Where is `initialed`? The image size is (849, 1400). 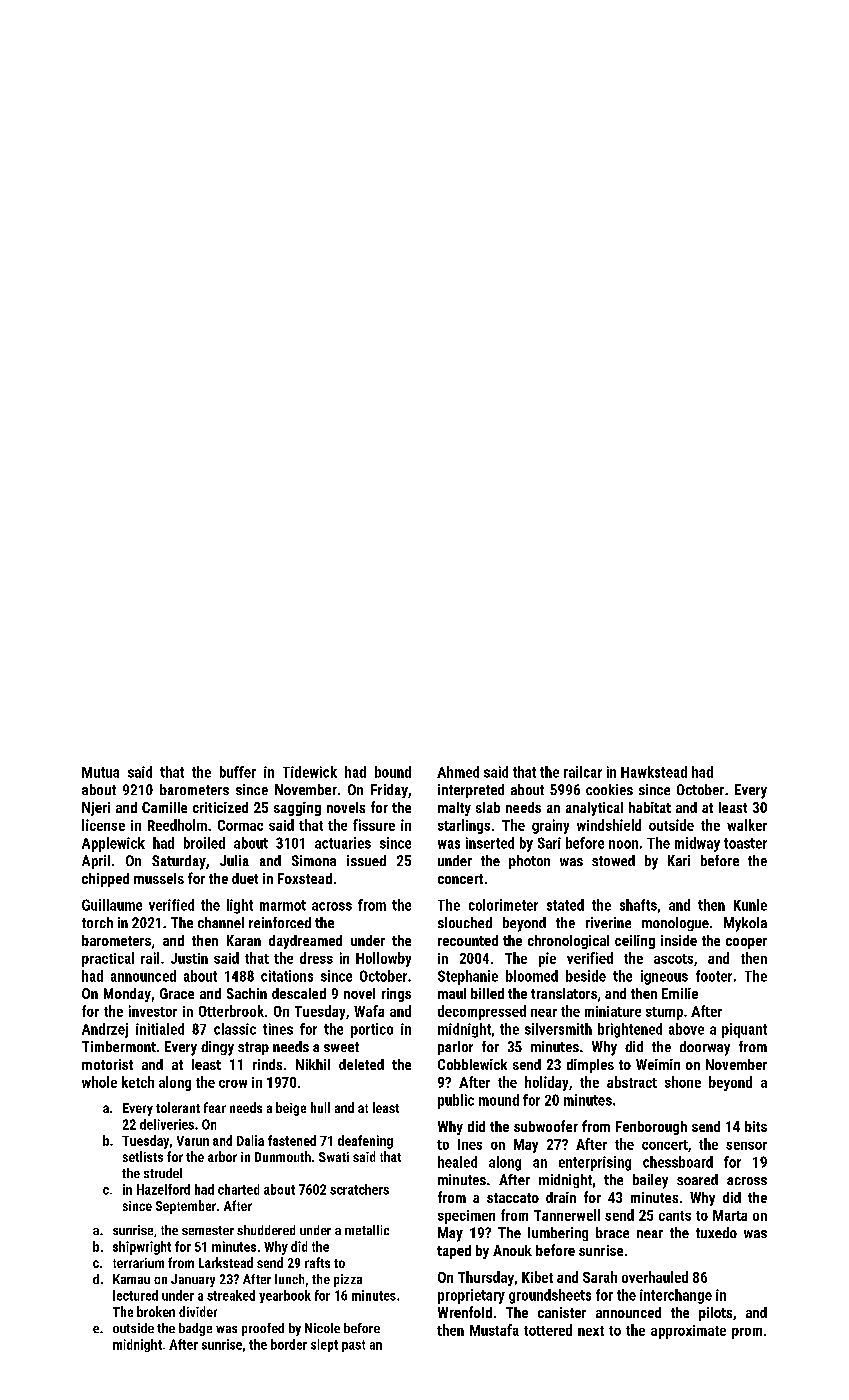 initialed is located at coordinates (160, 1029).
